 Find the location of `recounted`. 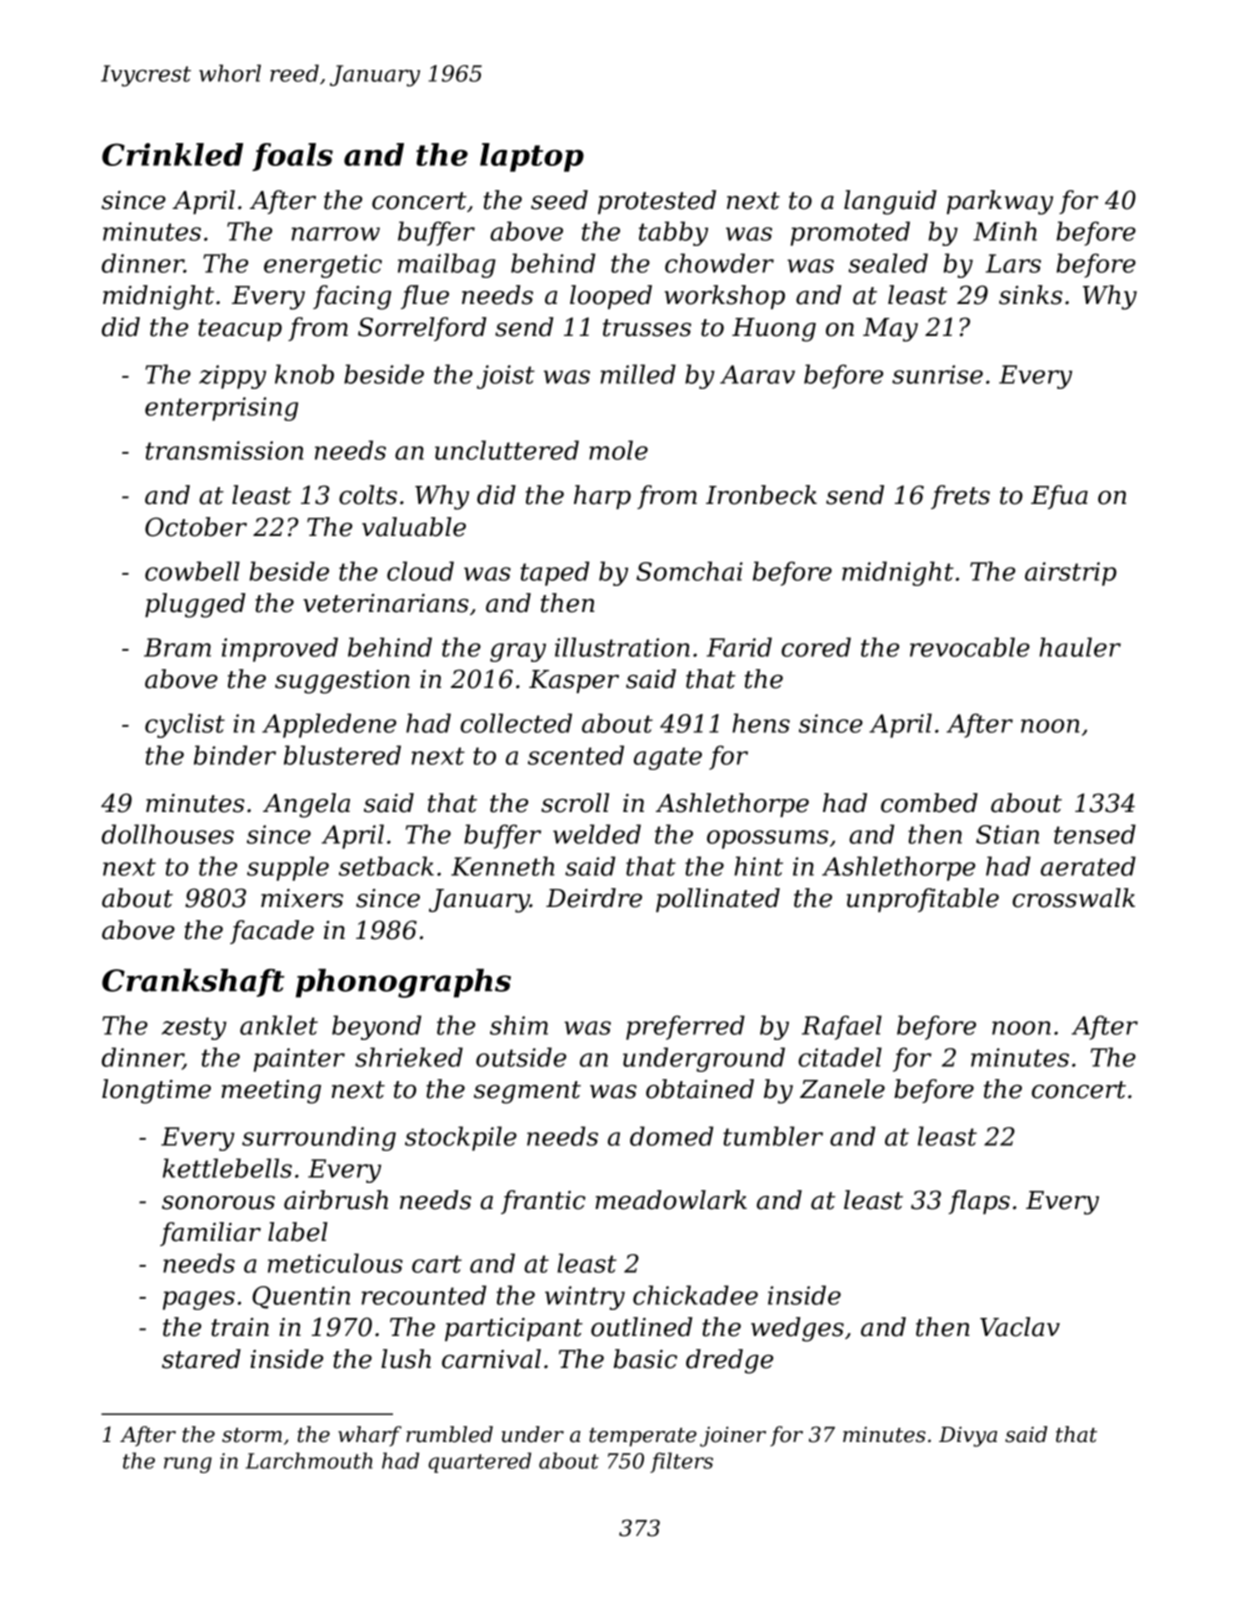

recounted is located at coordinates (423, 1295).
